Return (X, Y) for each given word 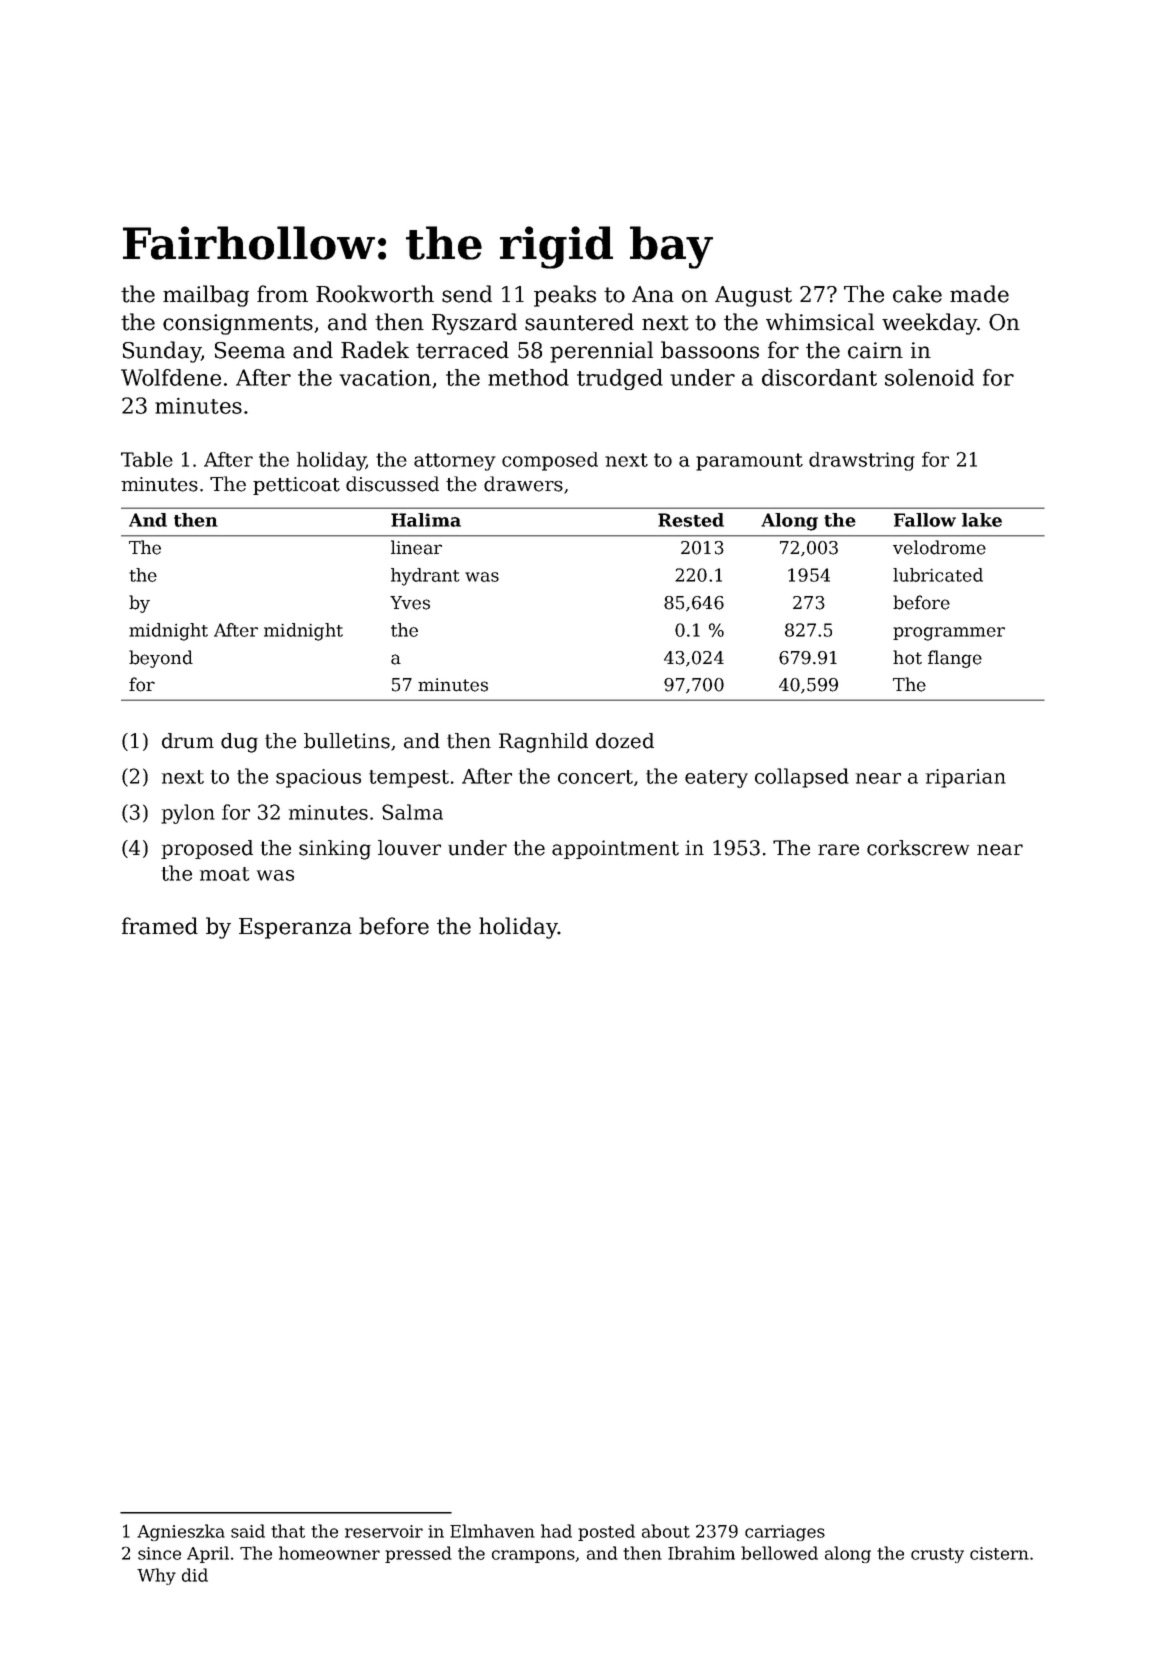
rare (838, 850)
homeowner (329, 1553)
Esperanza (295, 928)
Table (147, 459)
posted (606, 1532)
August (753, 296)
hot (907, 657)
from (282, 294)
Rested (691, 520)
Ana (653, 294)
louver (409, 848)
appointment (615, 849)
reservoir (384, 1531)
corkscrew (918, 848)
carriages (785, 1533)
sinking (335, 850)
